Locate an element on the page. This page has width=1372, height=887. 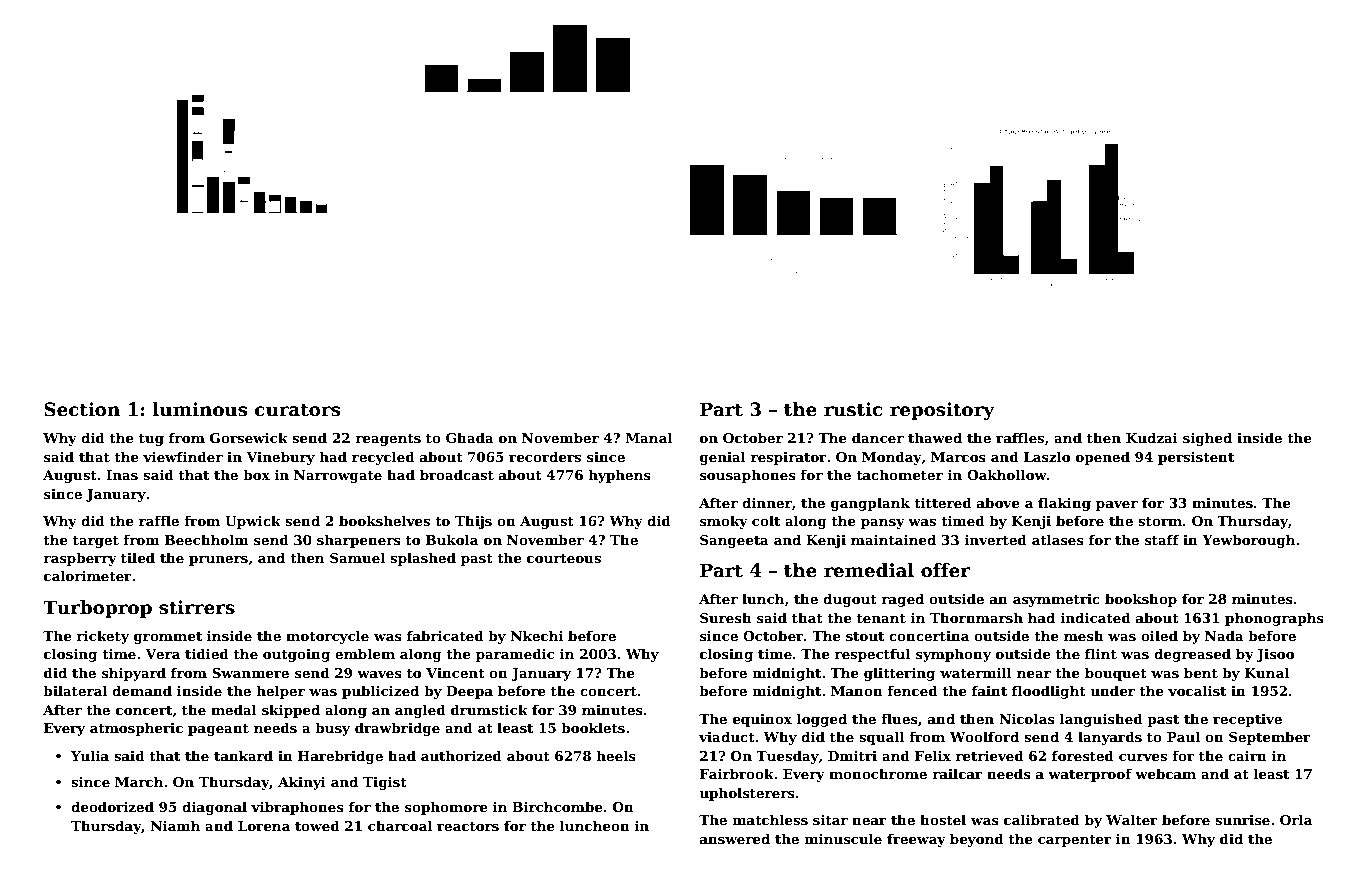
Samuel is located at coordinates (357, 557).
